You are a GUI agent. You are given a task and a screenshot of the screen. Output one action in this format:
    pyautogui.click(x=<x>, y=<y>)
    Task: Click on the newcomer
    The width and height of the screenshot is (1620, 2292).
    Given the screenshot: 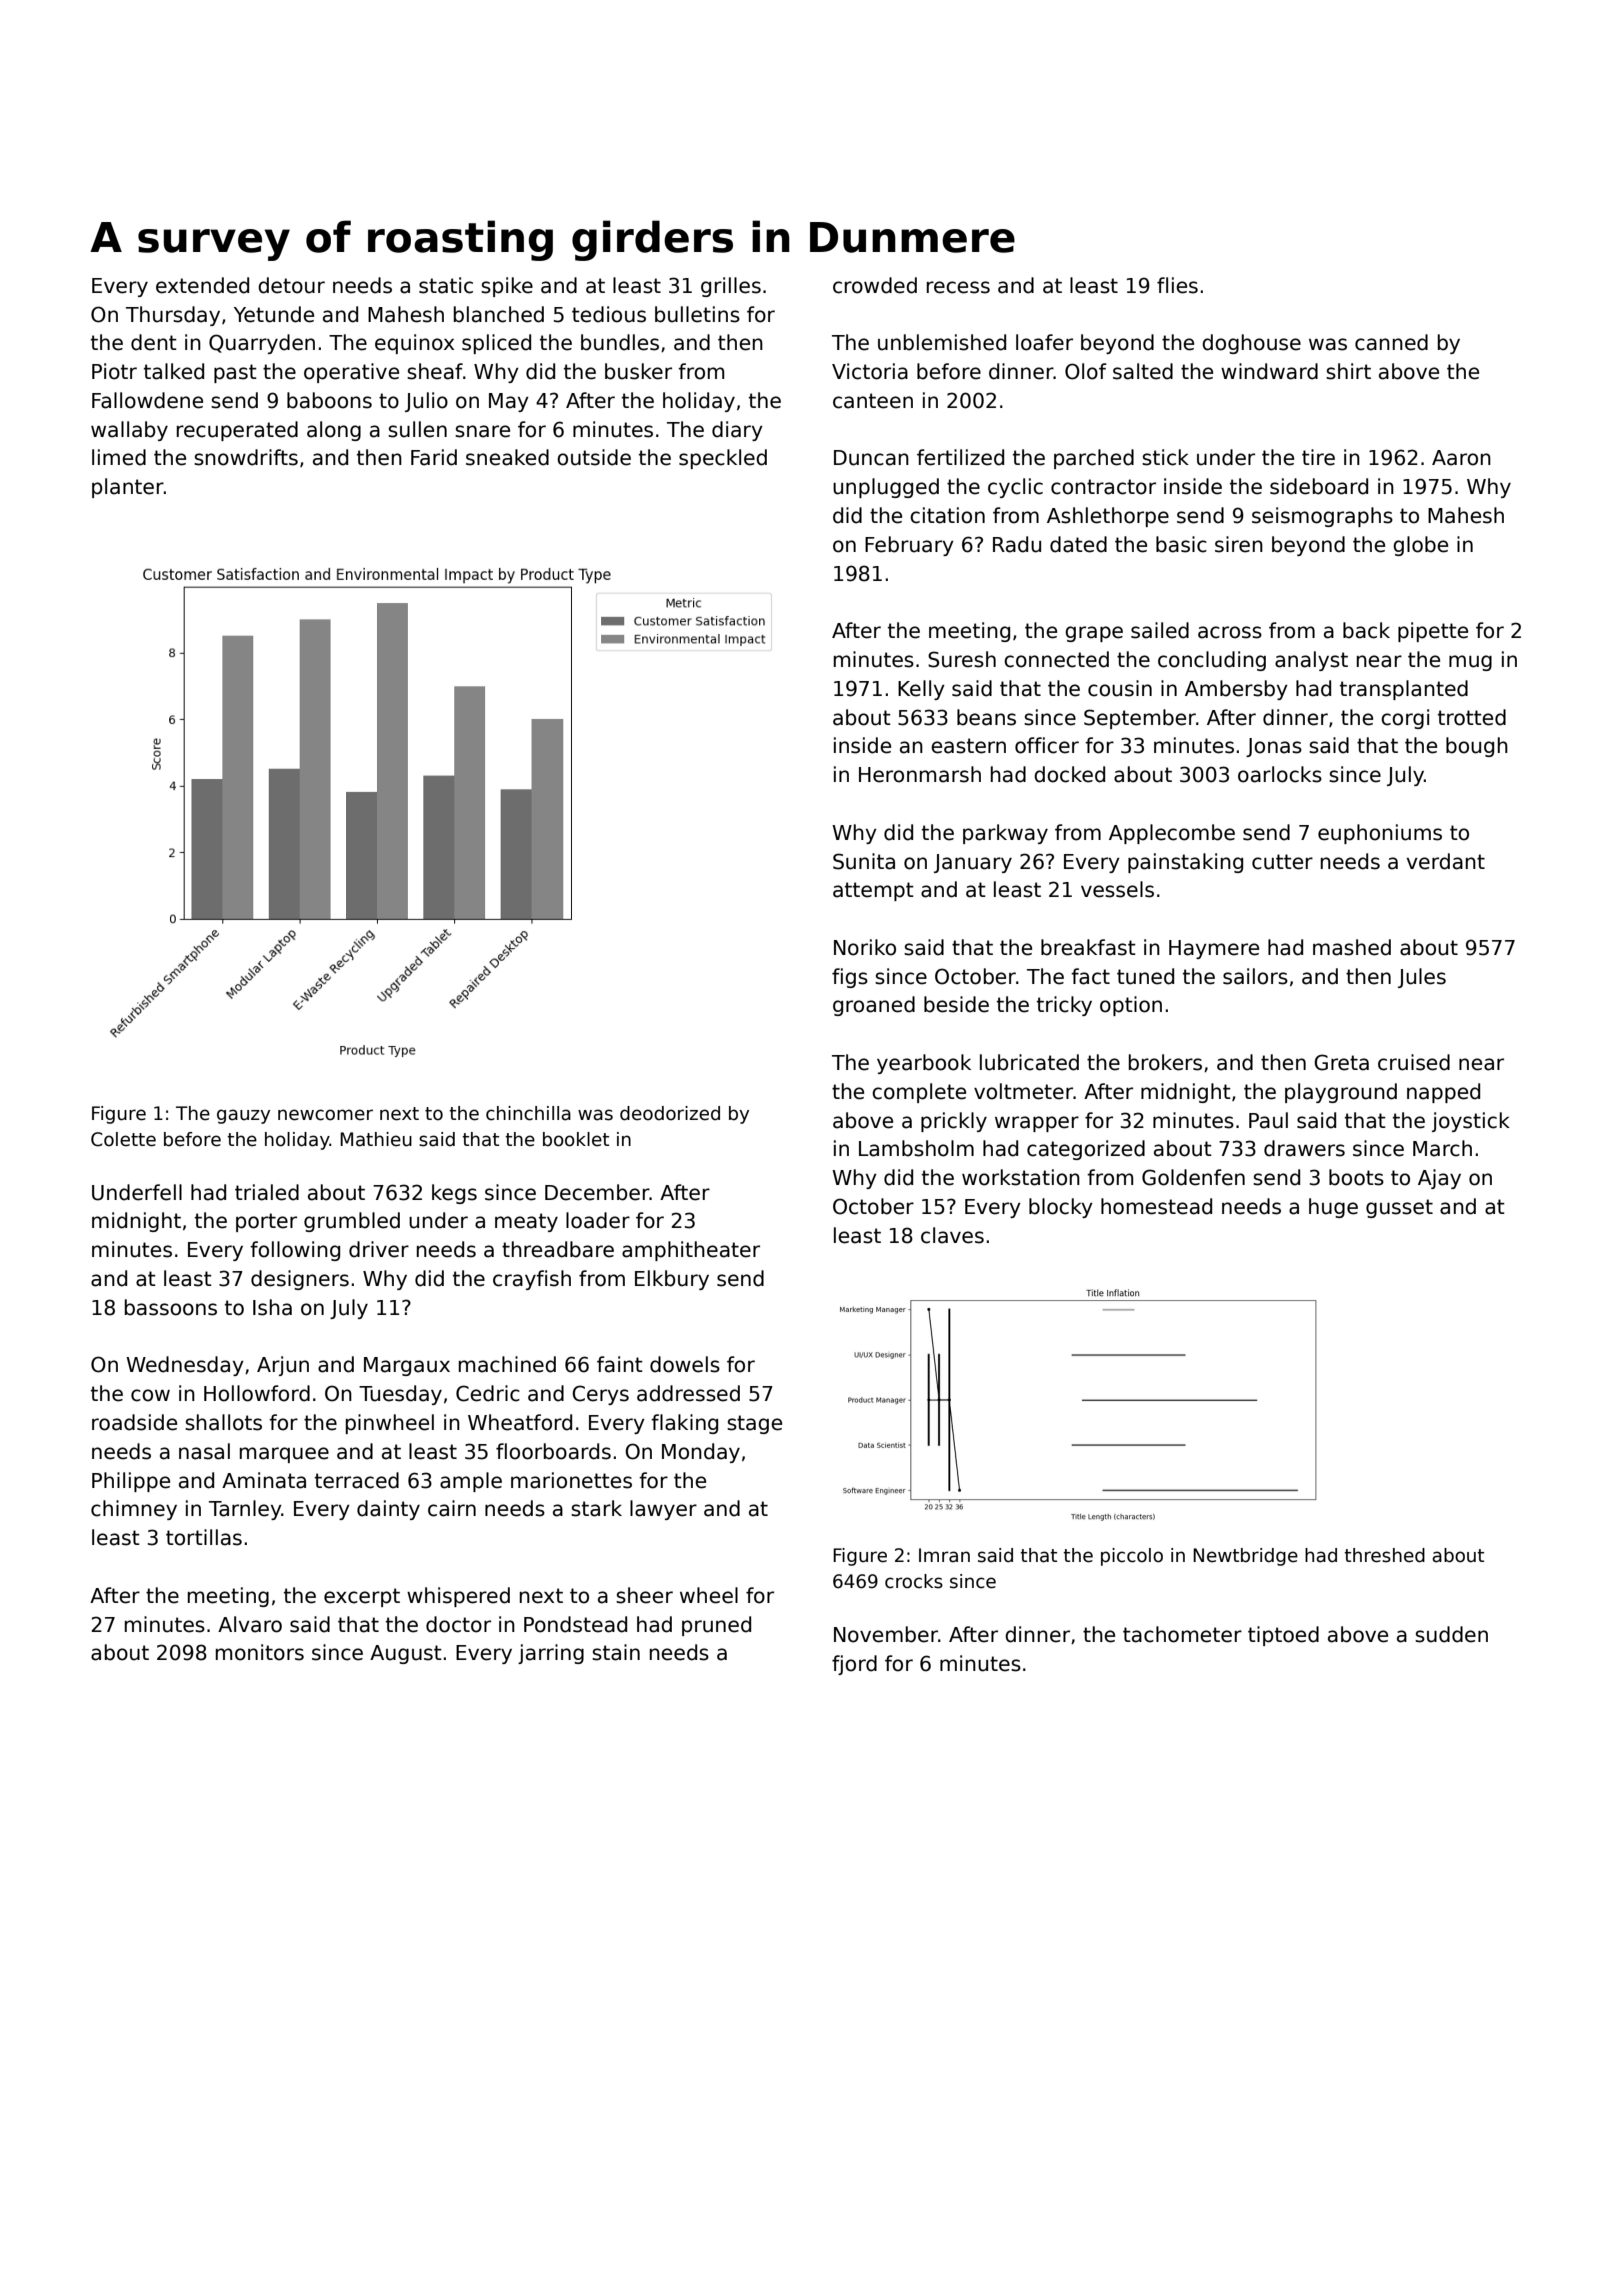 What is the action you would take?
    pyautogui.click(x=325, y=1115)
